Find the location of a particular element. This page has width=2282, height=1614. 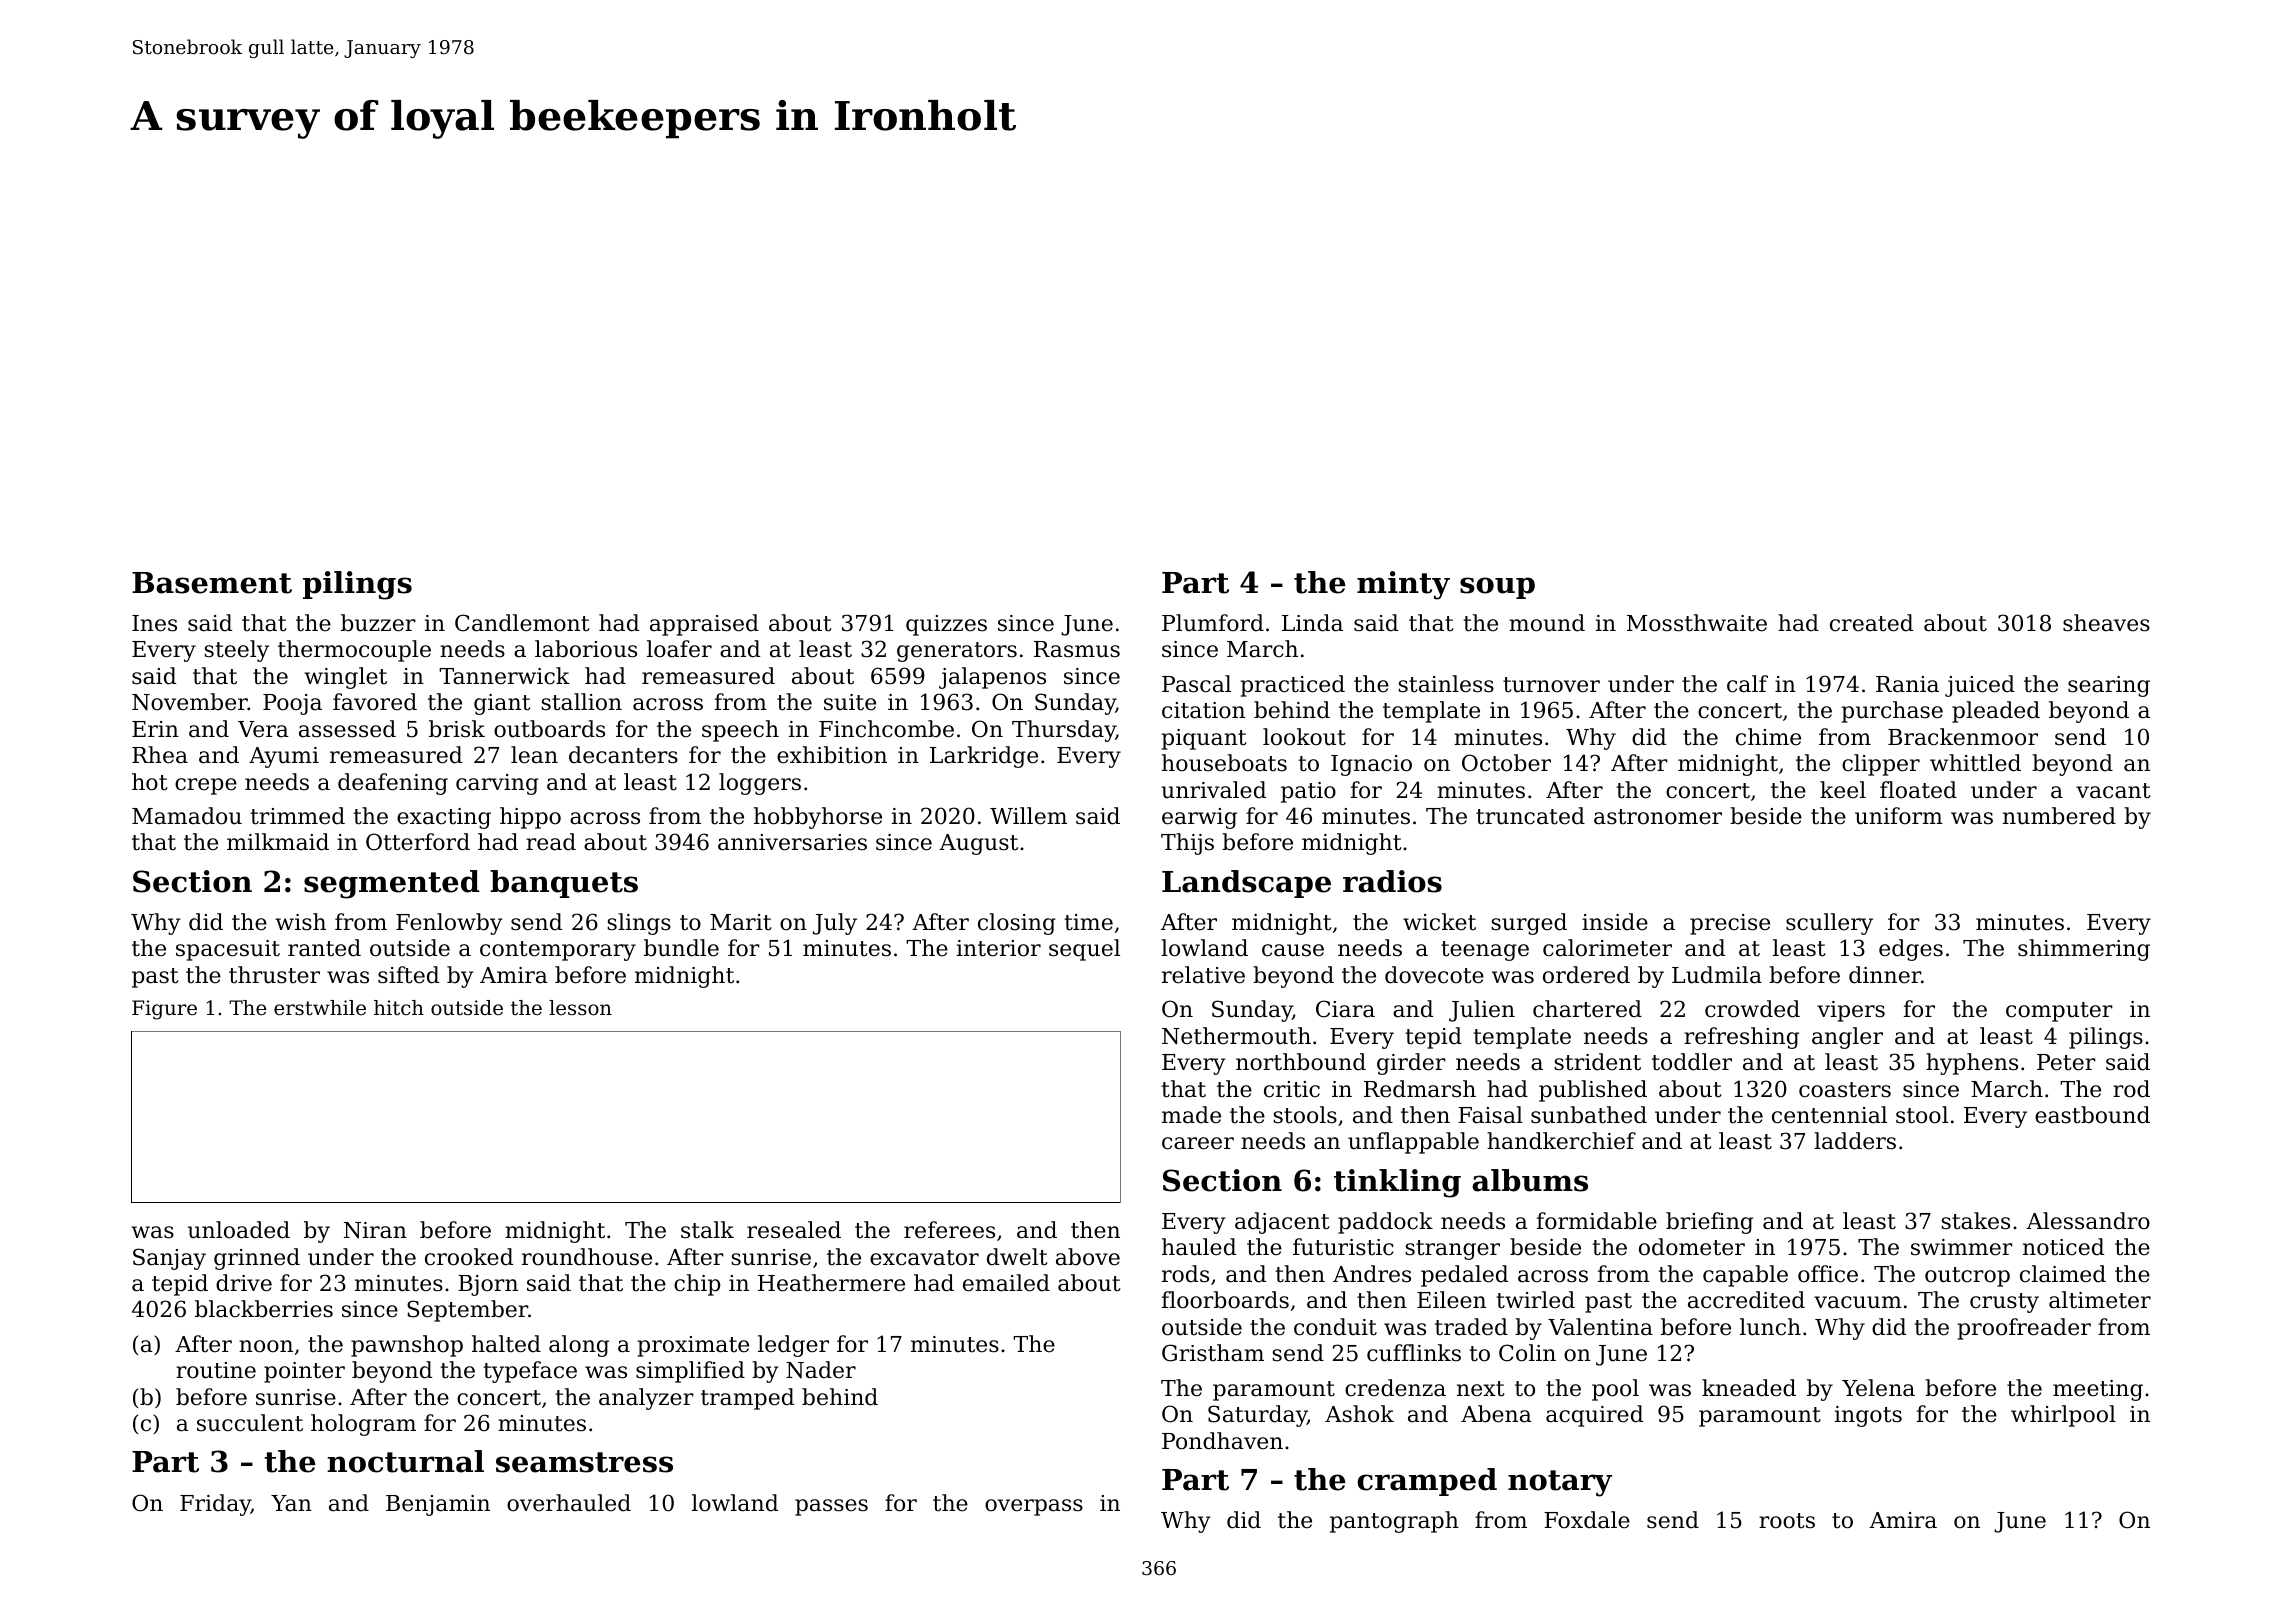

roots is located at coordinates (1787, 1521).
